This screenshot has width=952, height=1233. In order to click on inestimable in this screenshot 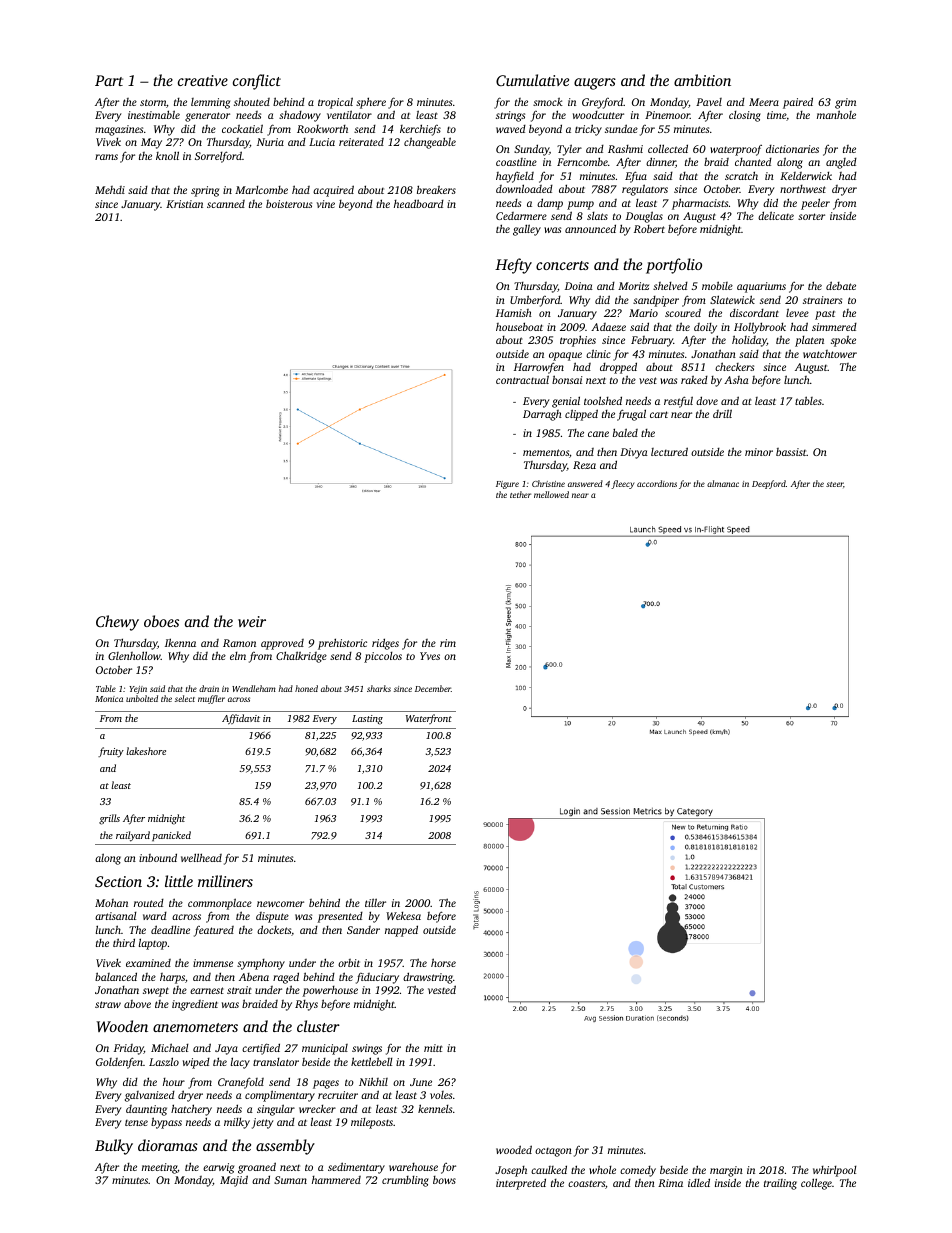, I will do `click(154, 114)`.
